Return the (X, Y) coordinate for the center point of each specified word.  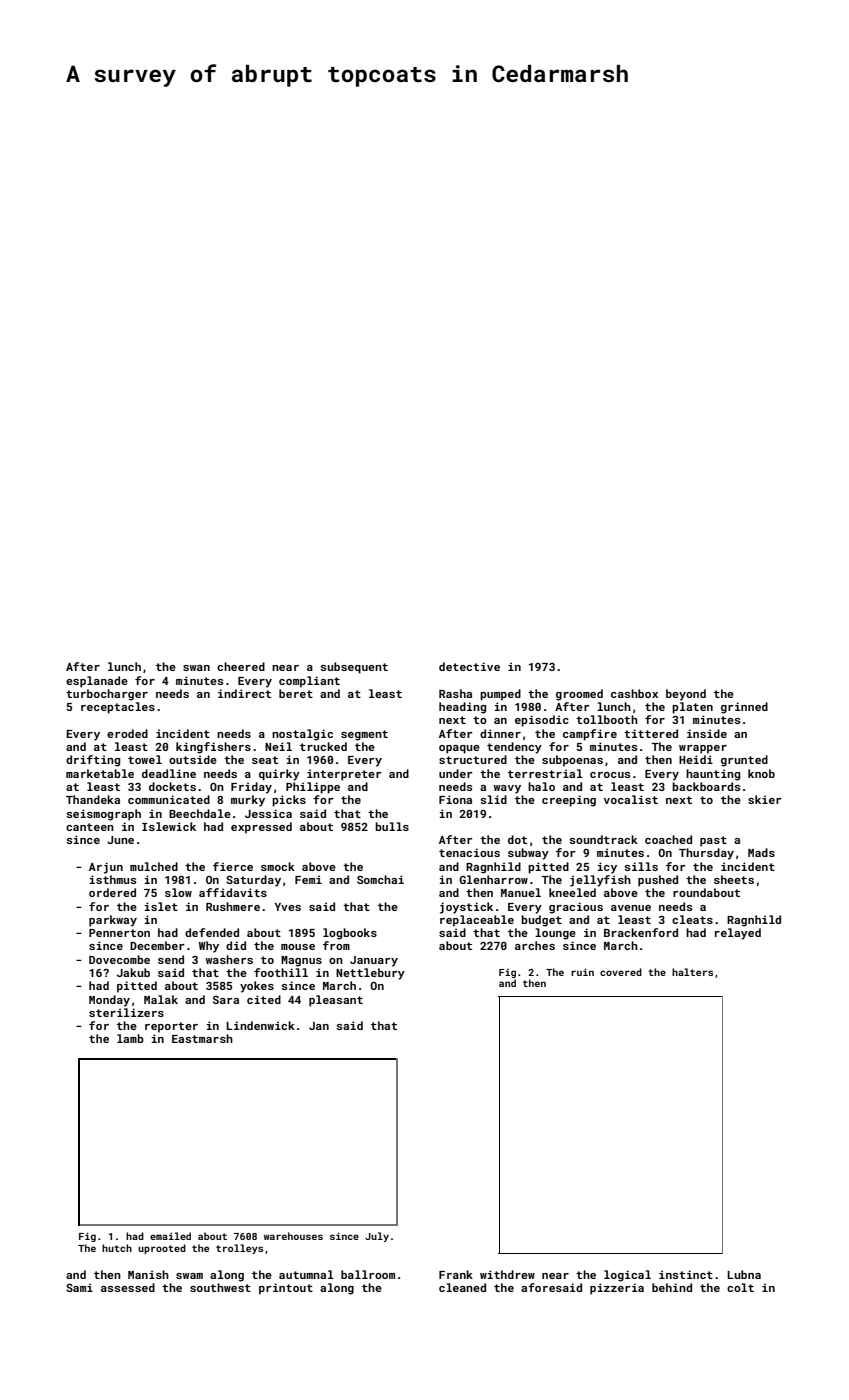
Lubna (744, 1274)
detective (469, 666)
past (713, 841)
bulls (392, 826)
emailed (170, 1236)
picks (289, 801)
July (377, 1237)
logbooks (350, 934)
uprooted (162, 1249)
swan (196, 668)
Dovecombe (119, 959)
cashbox (634, 693)
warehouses (293, 1236)
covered (621, 972)
